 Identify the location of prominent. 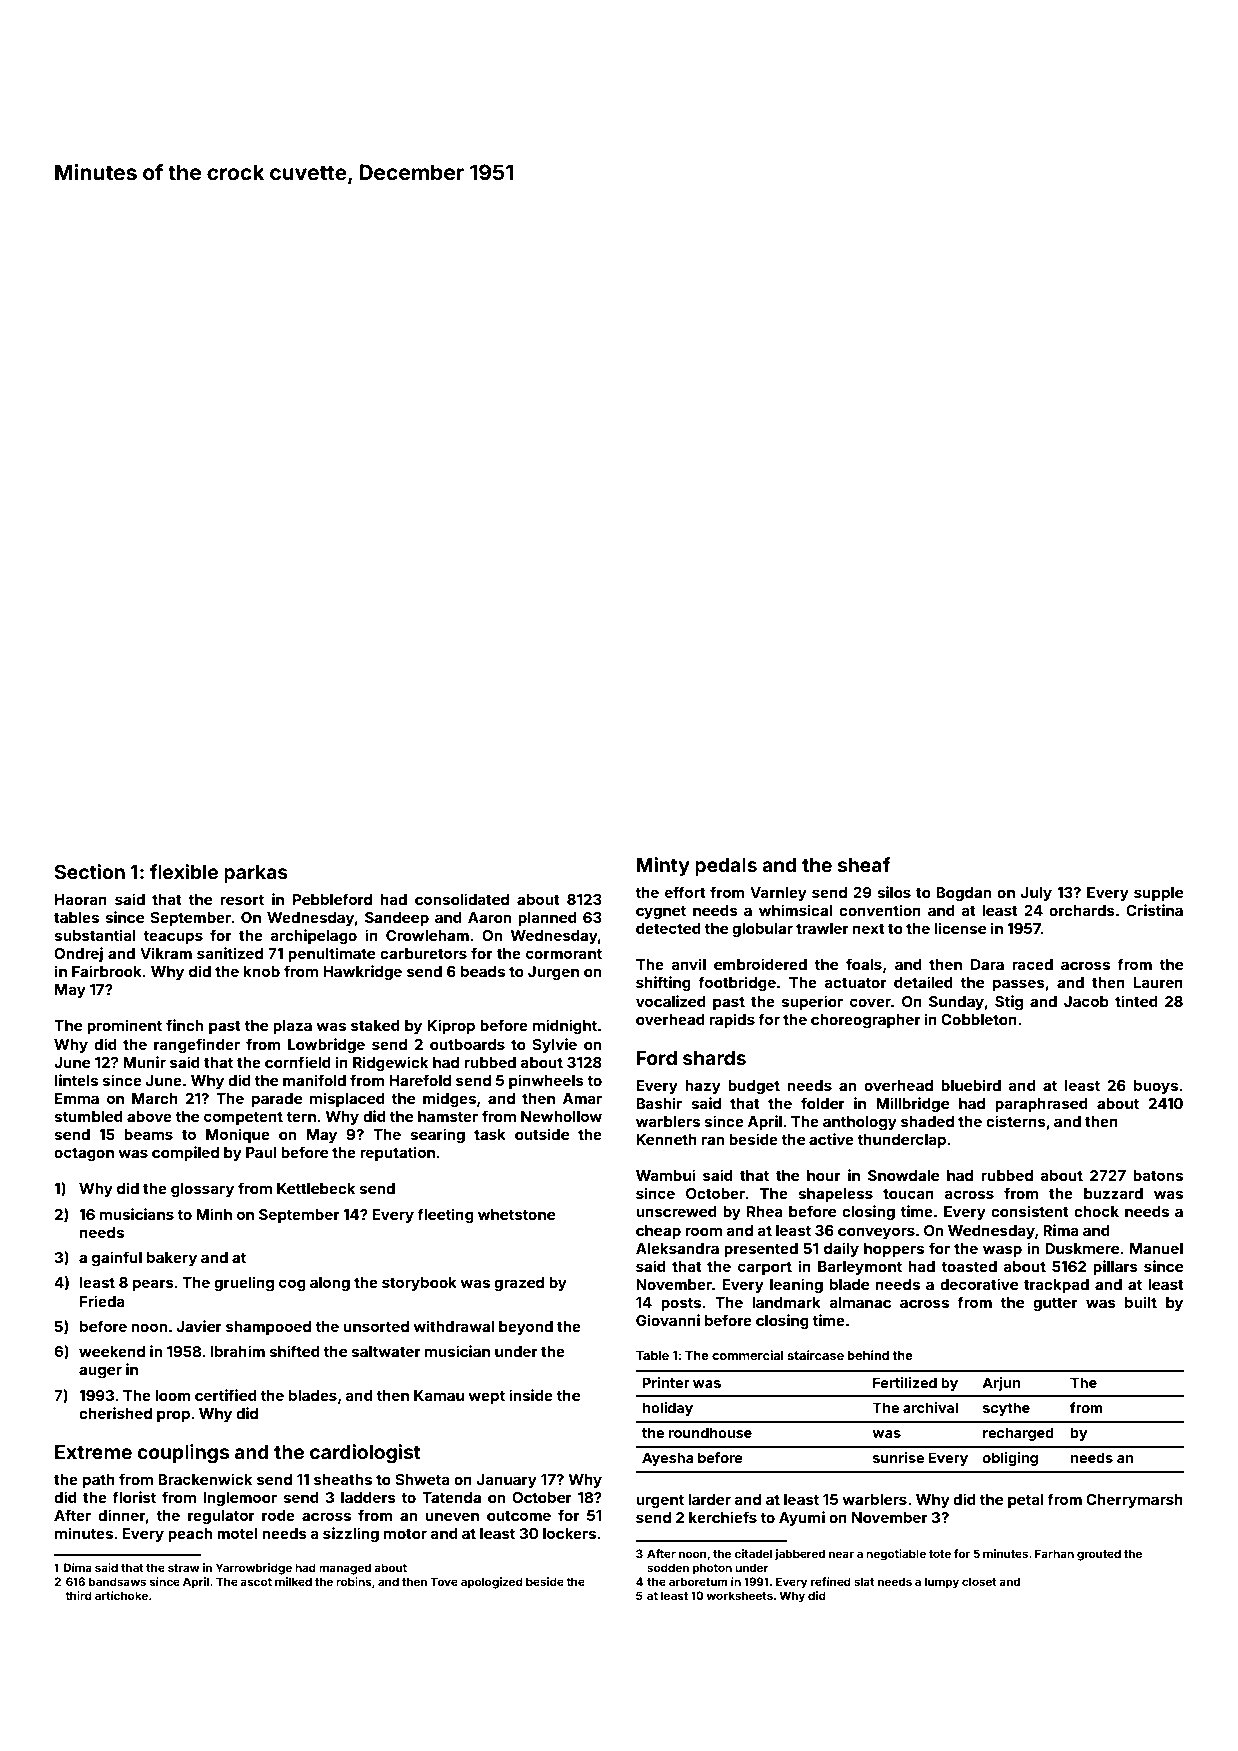
(124, 1026).
